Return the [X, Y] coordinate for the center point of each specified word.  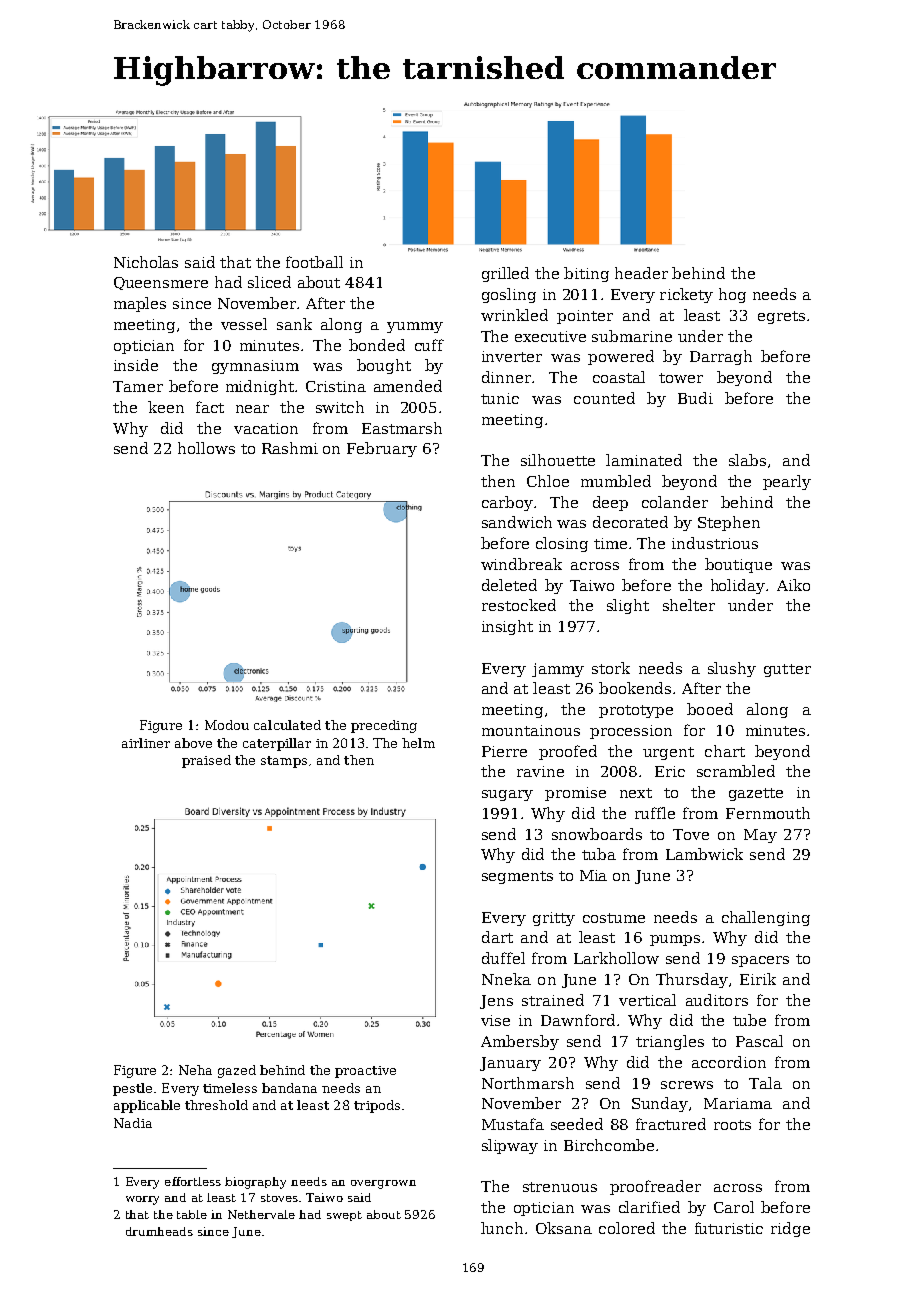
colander [675, 502]
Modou [227, 725]
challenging [766, 918]
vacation [266, 428]
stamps [284, 762]
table [192, 1214]
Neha [195, 1070]
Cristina [336, 386]
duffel [503, 958]
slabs [747, 460]
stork [611, 668]
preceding [384, 726]
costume [614, 918]
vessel [244, 324]
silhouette [558, 460]
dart [497, 937]
